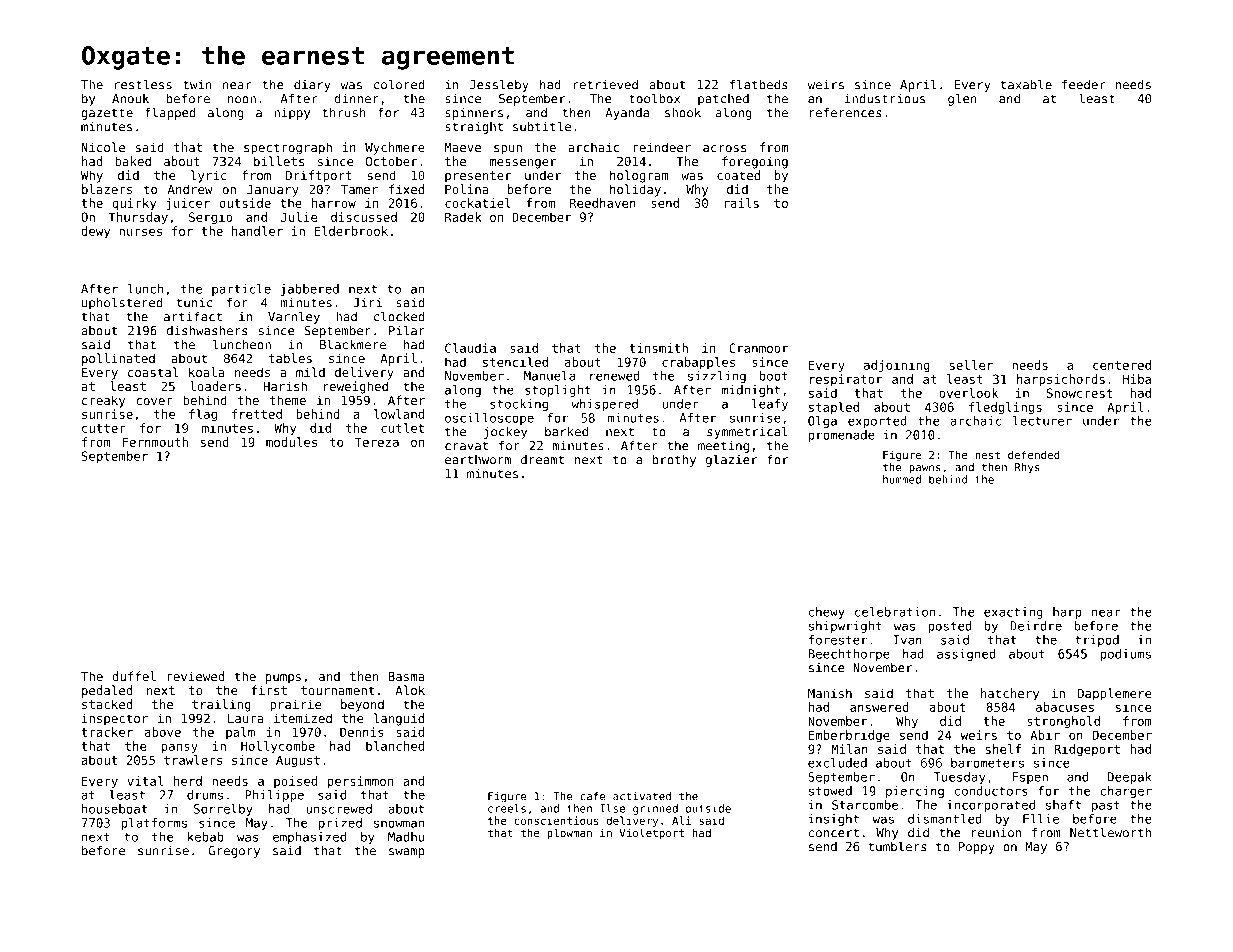 The width and height of the image is (1233, 952). Describe the element at coordinates (1084, 84) in the image. I see `feeder` at that location.
